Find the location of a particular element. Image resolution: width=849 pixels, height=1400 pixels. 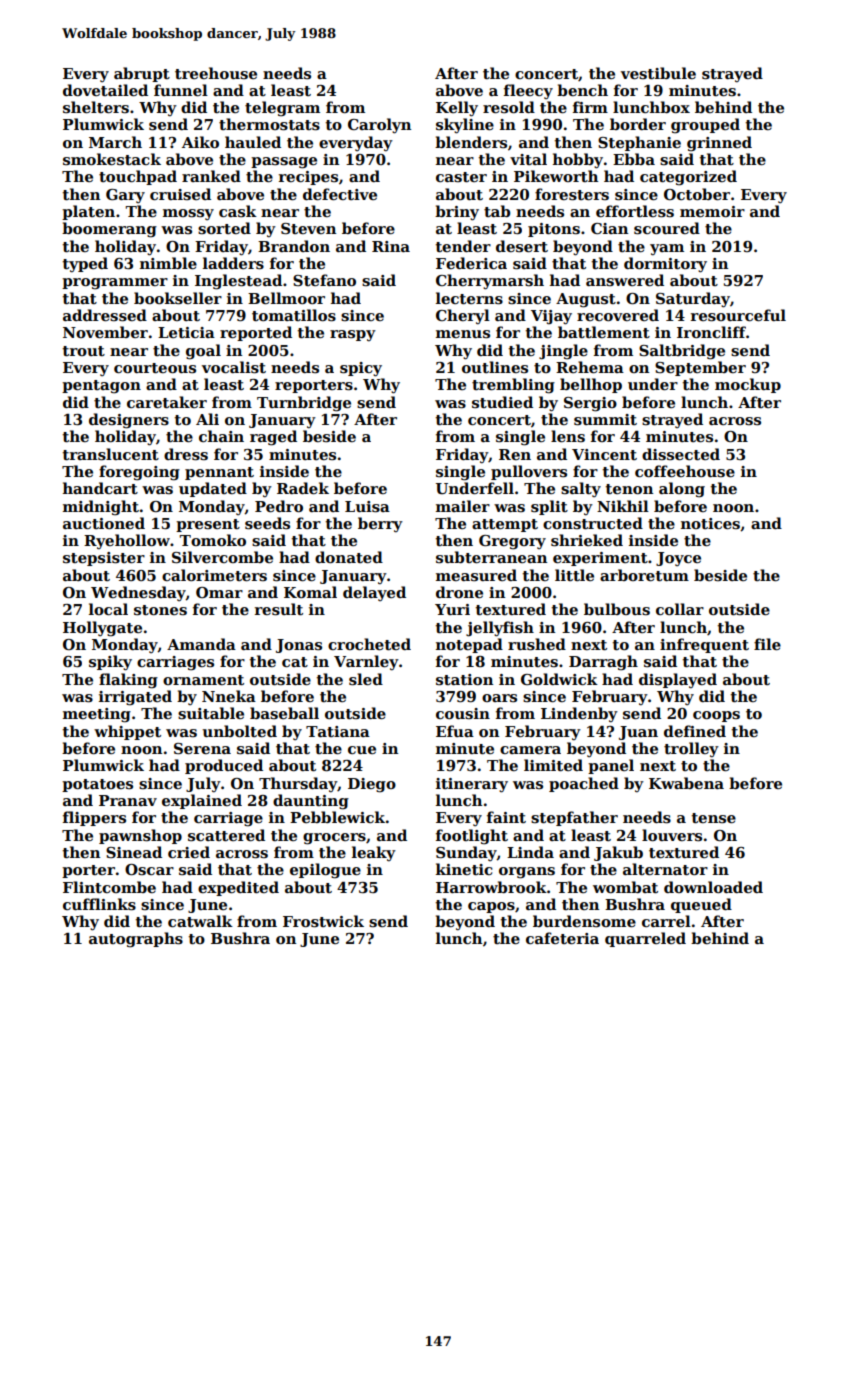

briny is located at coordinates (457, 213).
